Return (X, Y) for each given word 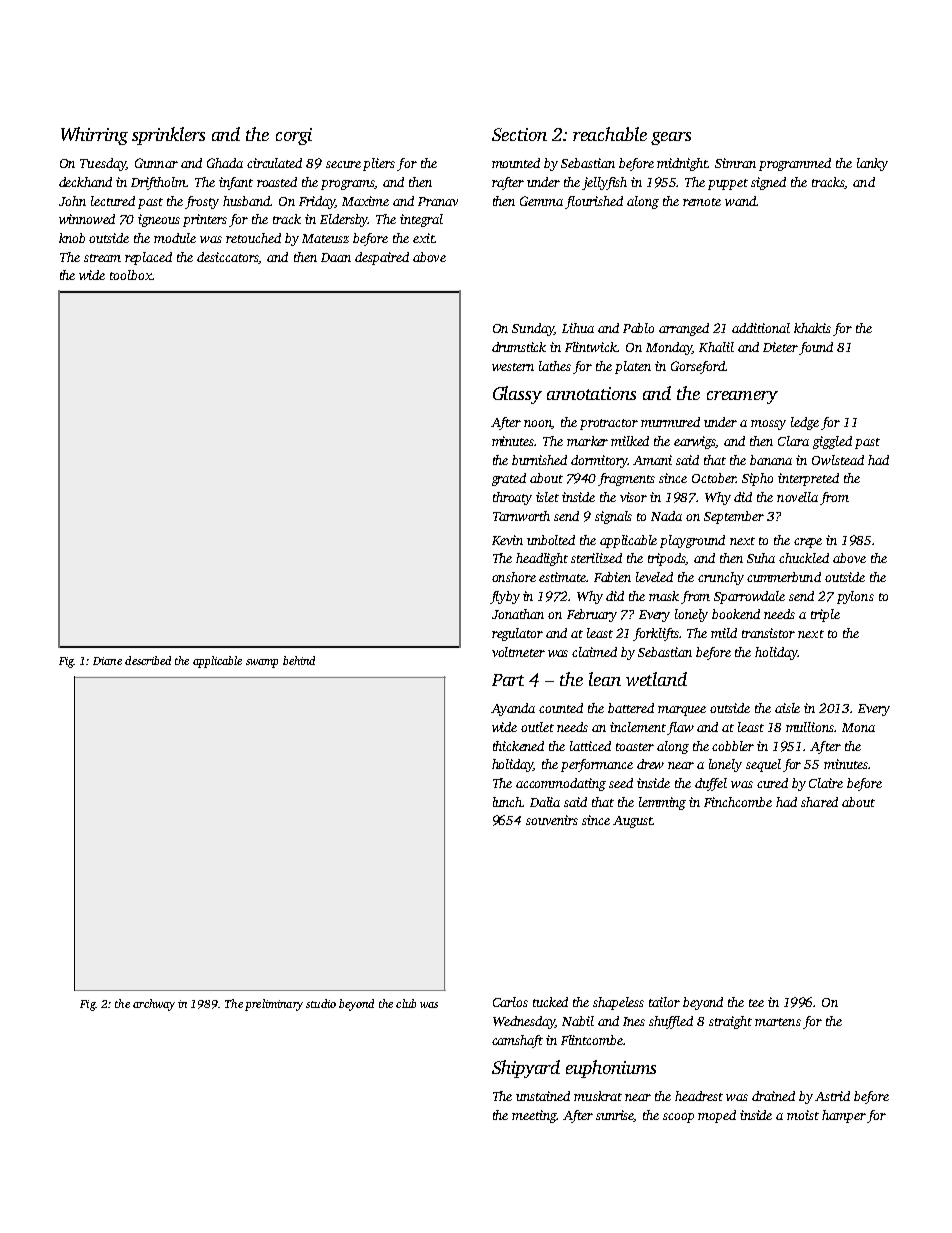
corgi (294, 136)
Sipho (757, 479)
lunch (508, 802)
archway (154, 1005)
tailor (664, 1002)
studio (321, 1003)
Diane (107, 661)
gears (671, 138)
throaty (512, 498)
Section (519, 134)
